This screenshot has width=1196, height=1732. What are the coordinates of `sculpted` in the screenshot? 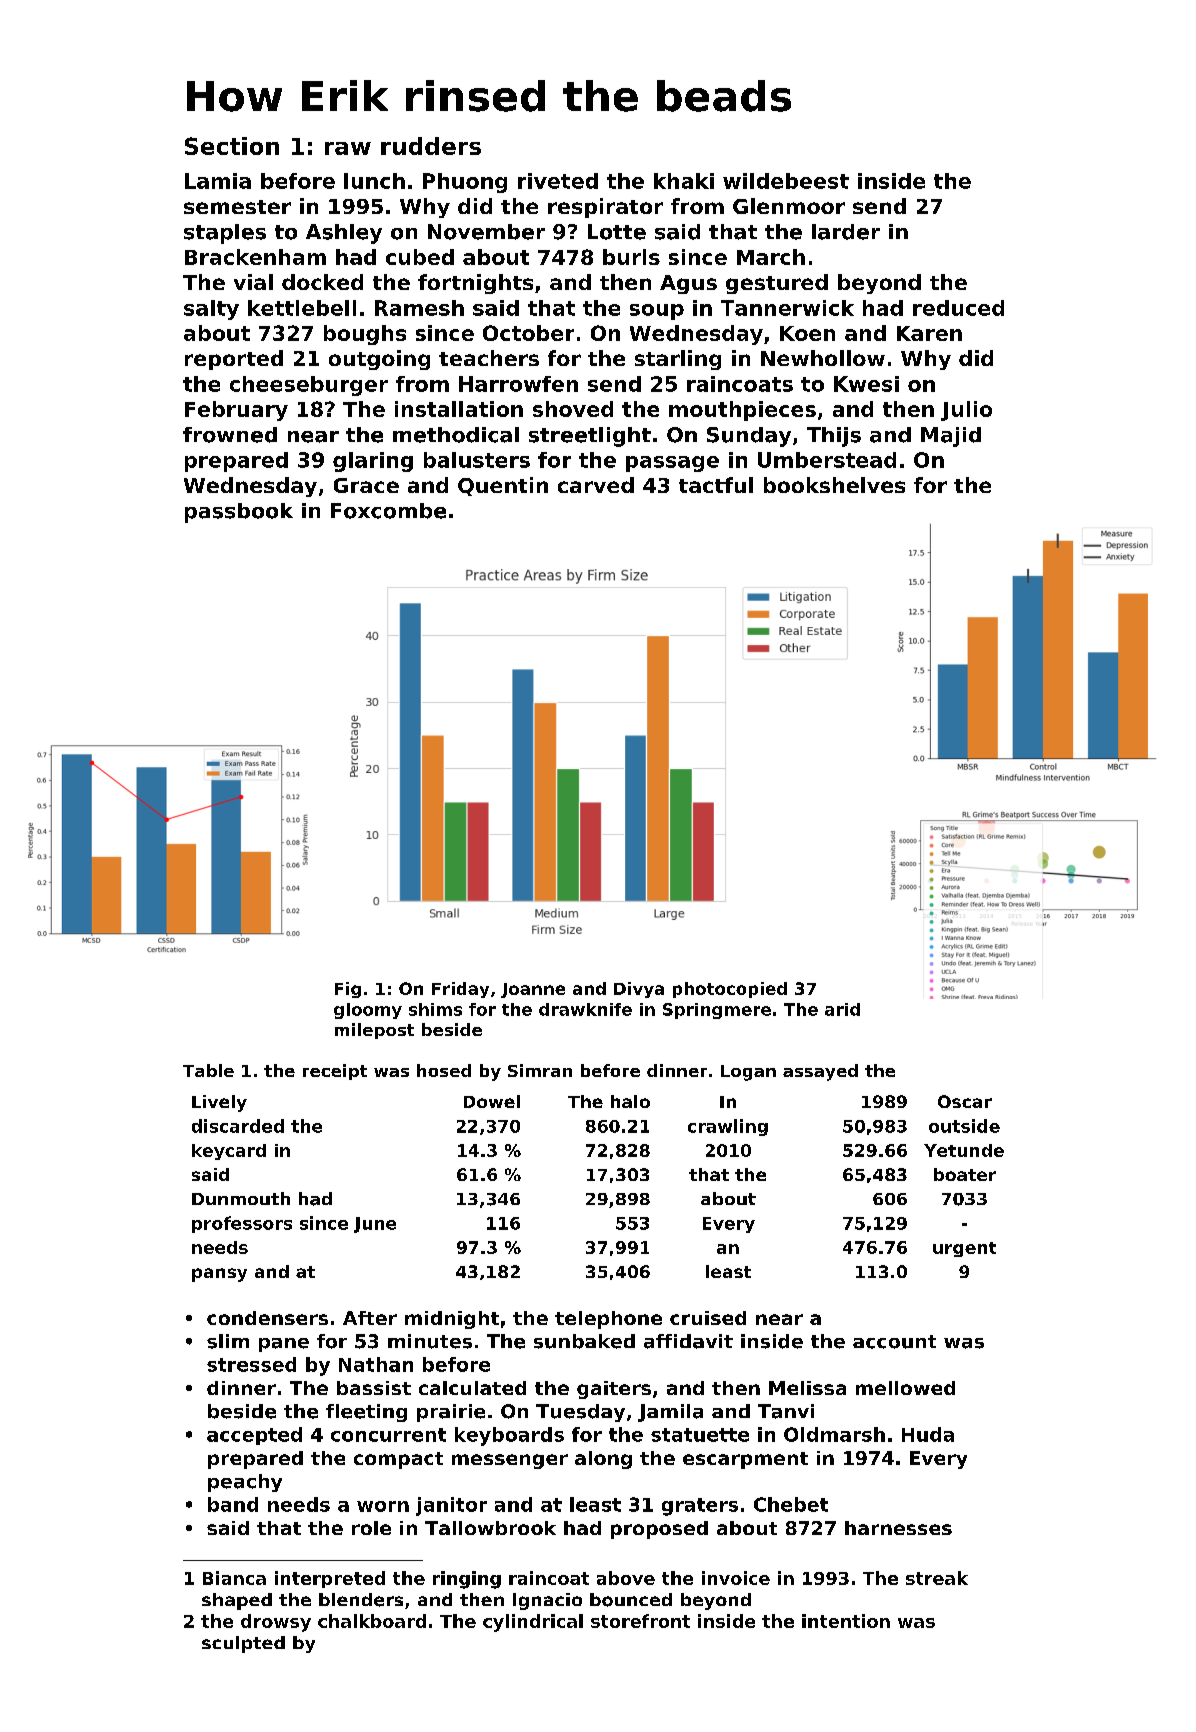 It's located at (243, 1644).
